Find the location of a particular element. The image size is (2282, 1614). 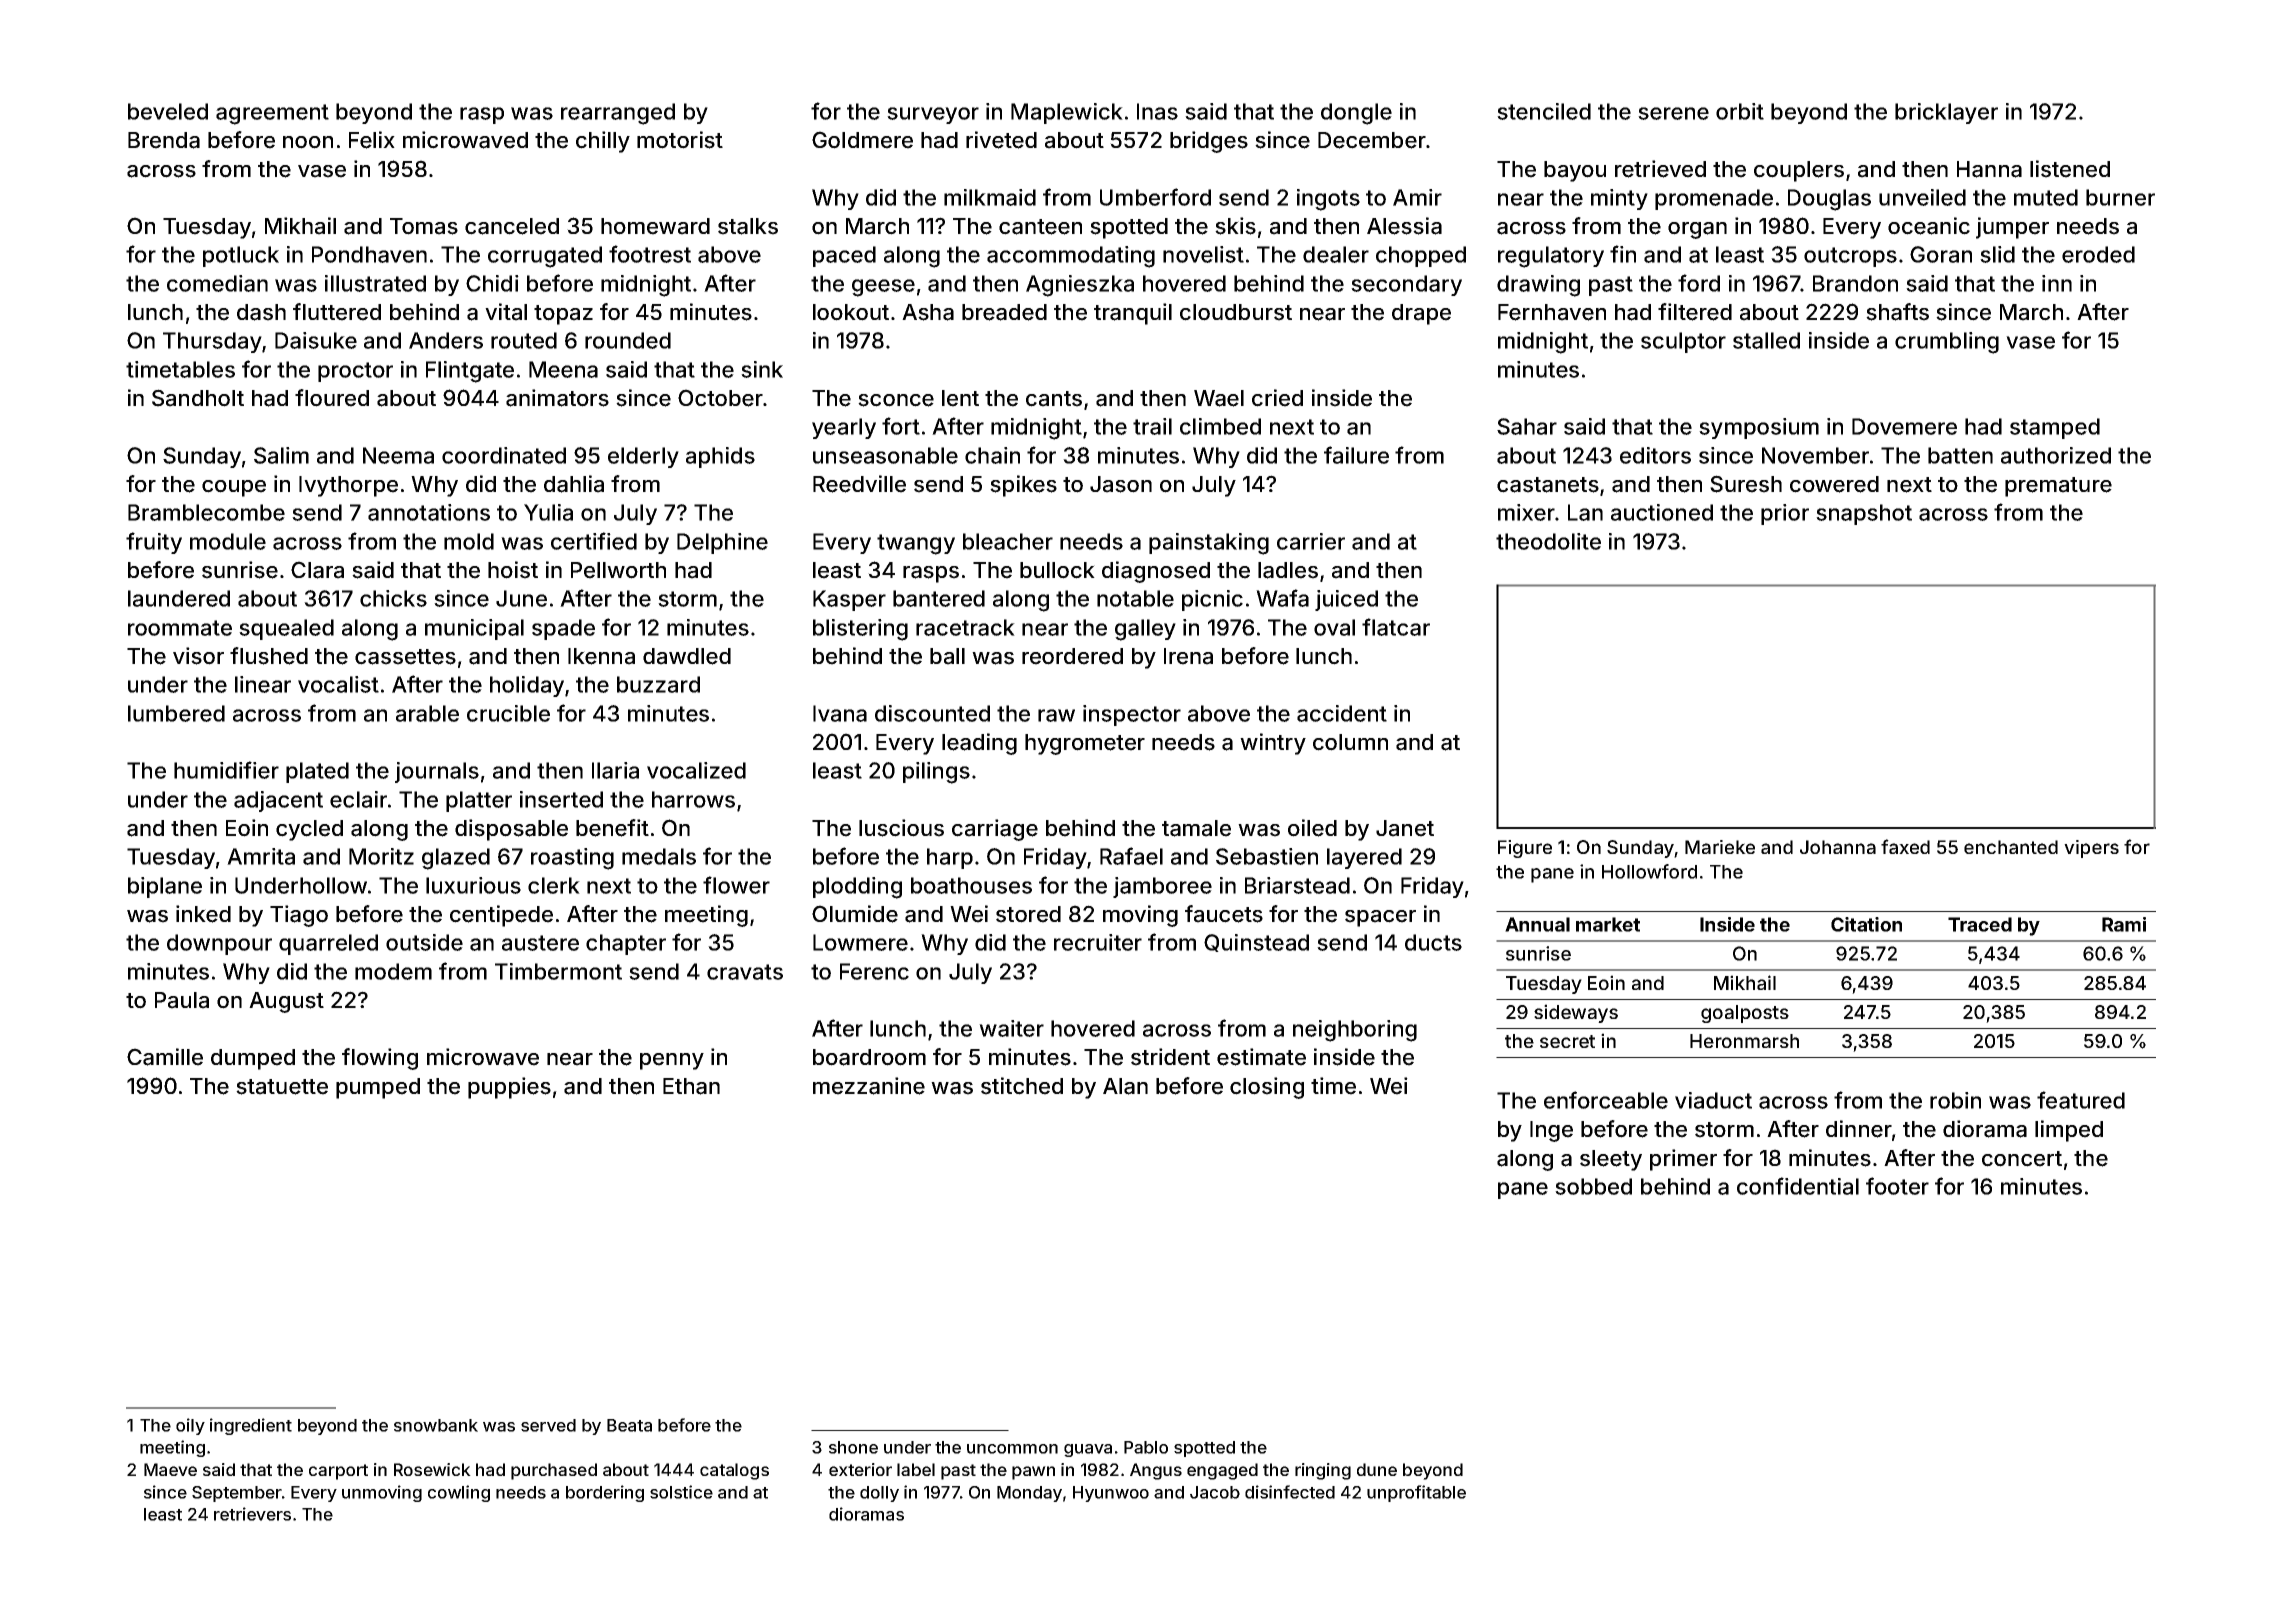

Tomas is located at coordinates (424, 226).
